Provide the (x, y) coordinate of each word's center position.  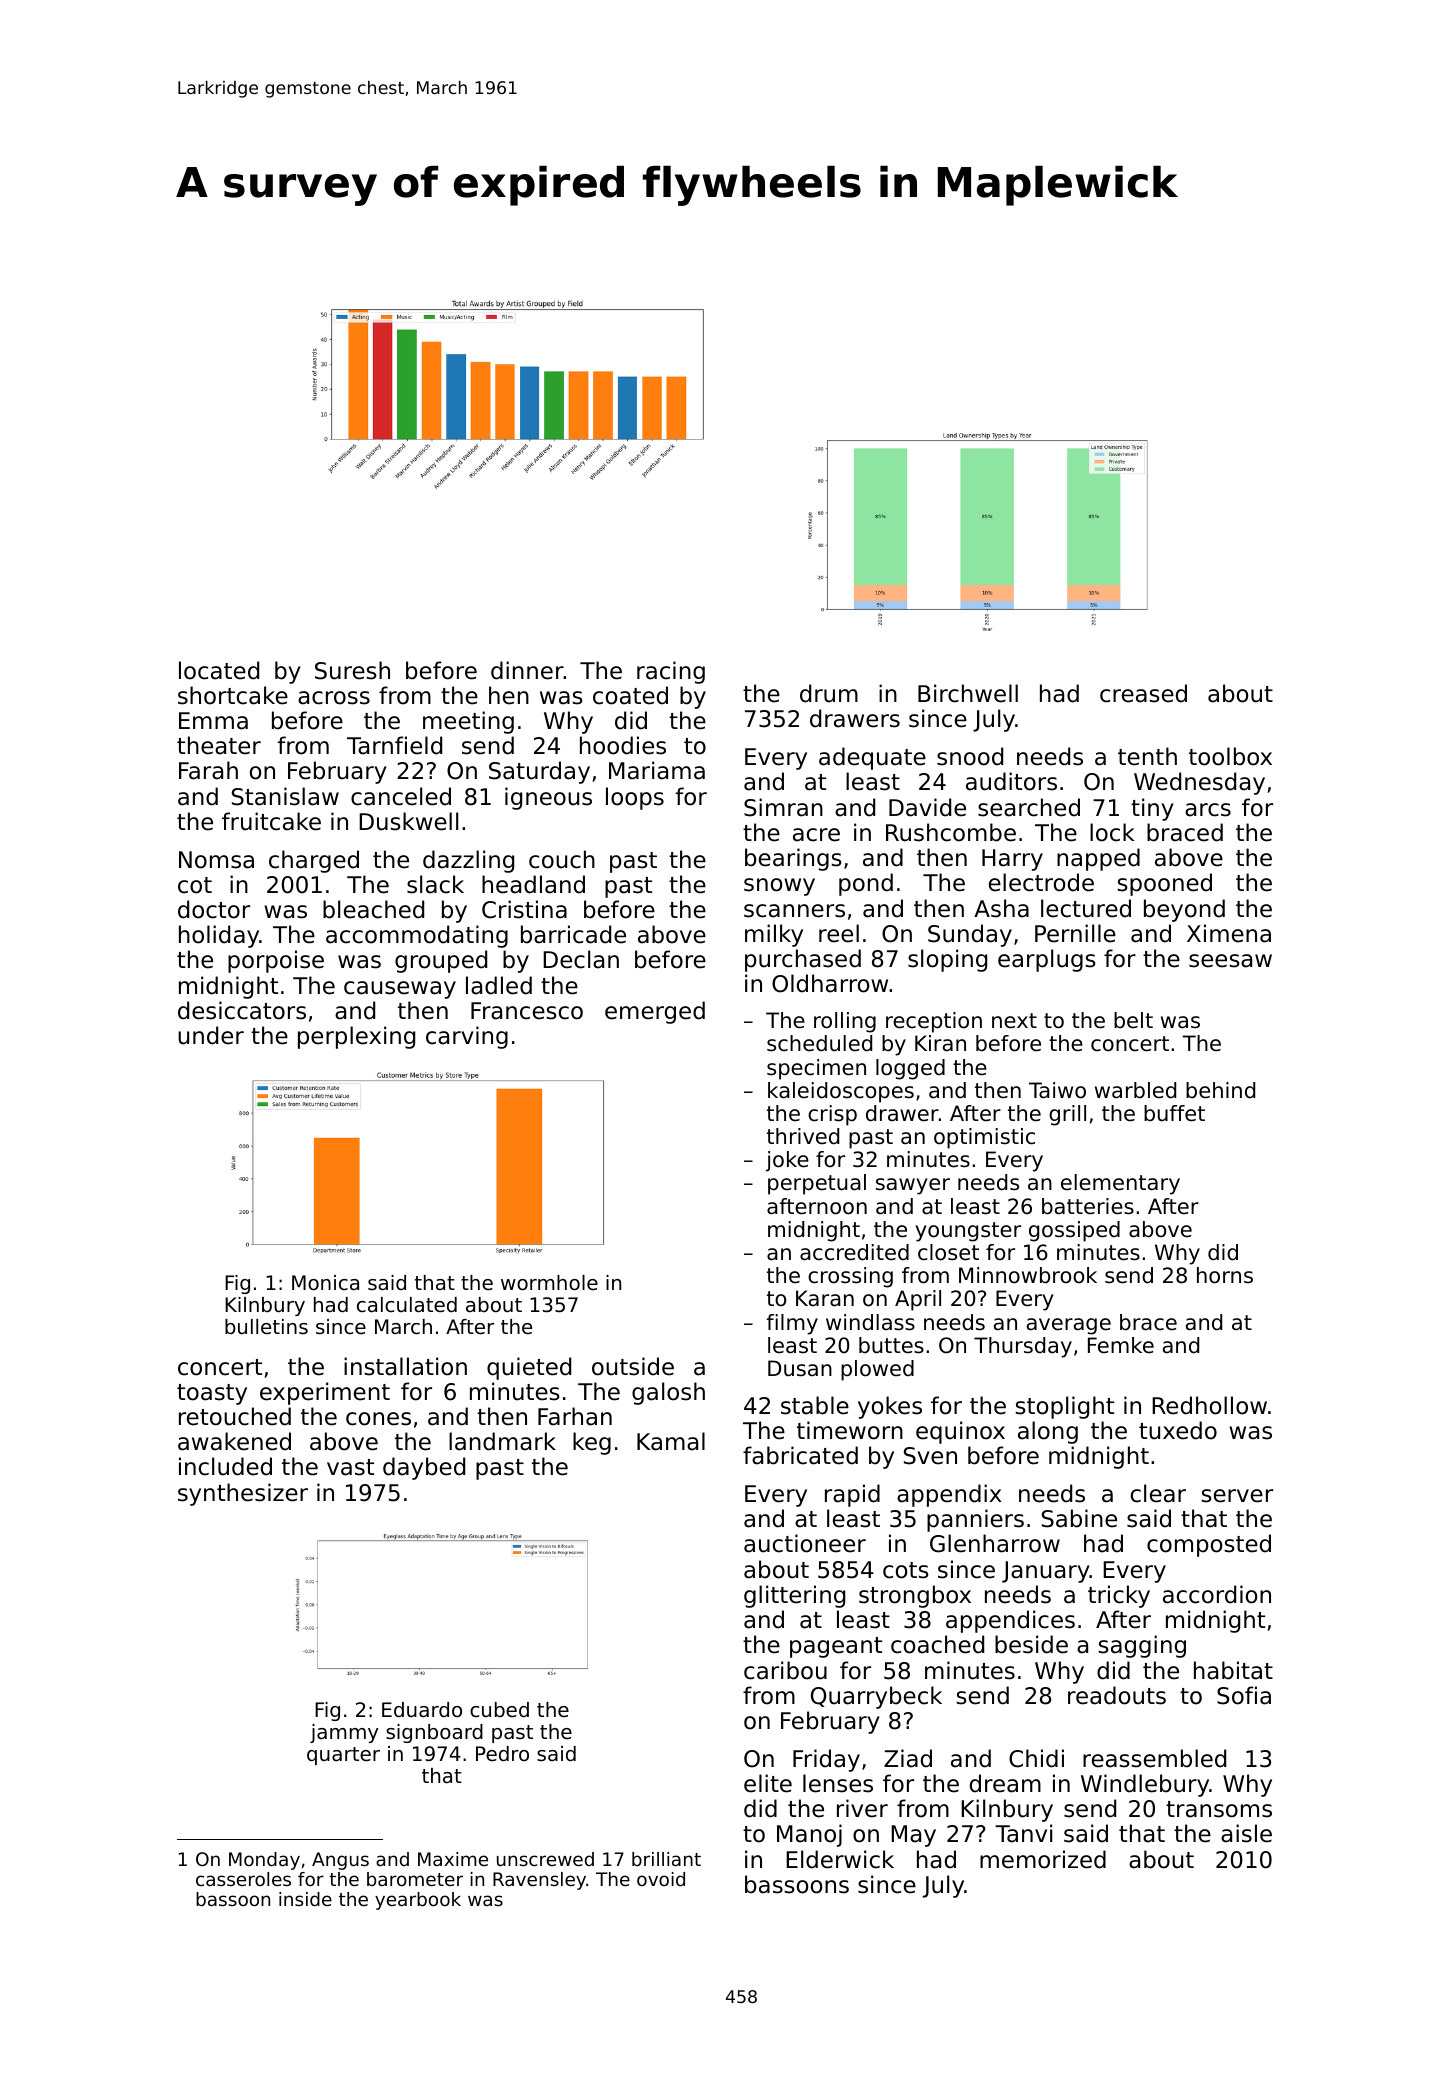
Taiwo (1057, 1090)
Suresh (352, 670)
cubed (499, 1710)
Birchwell (968, 693)
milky (774, 935)
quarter (343, 1756)
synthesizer (243, 1494)
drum (829, 693)
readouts (1117, 1695)
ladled (499, 985)
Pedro (502, 1754)
